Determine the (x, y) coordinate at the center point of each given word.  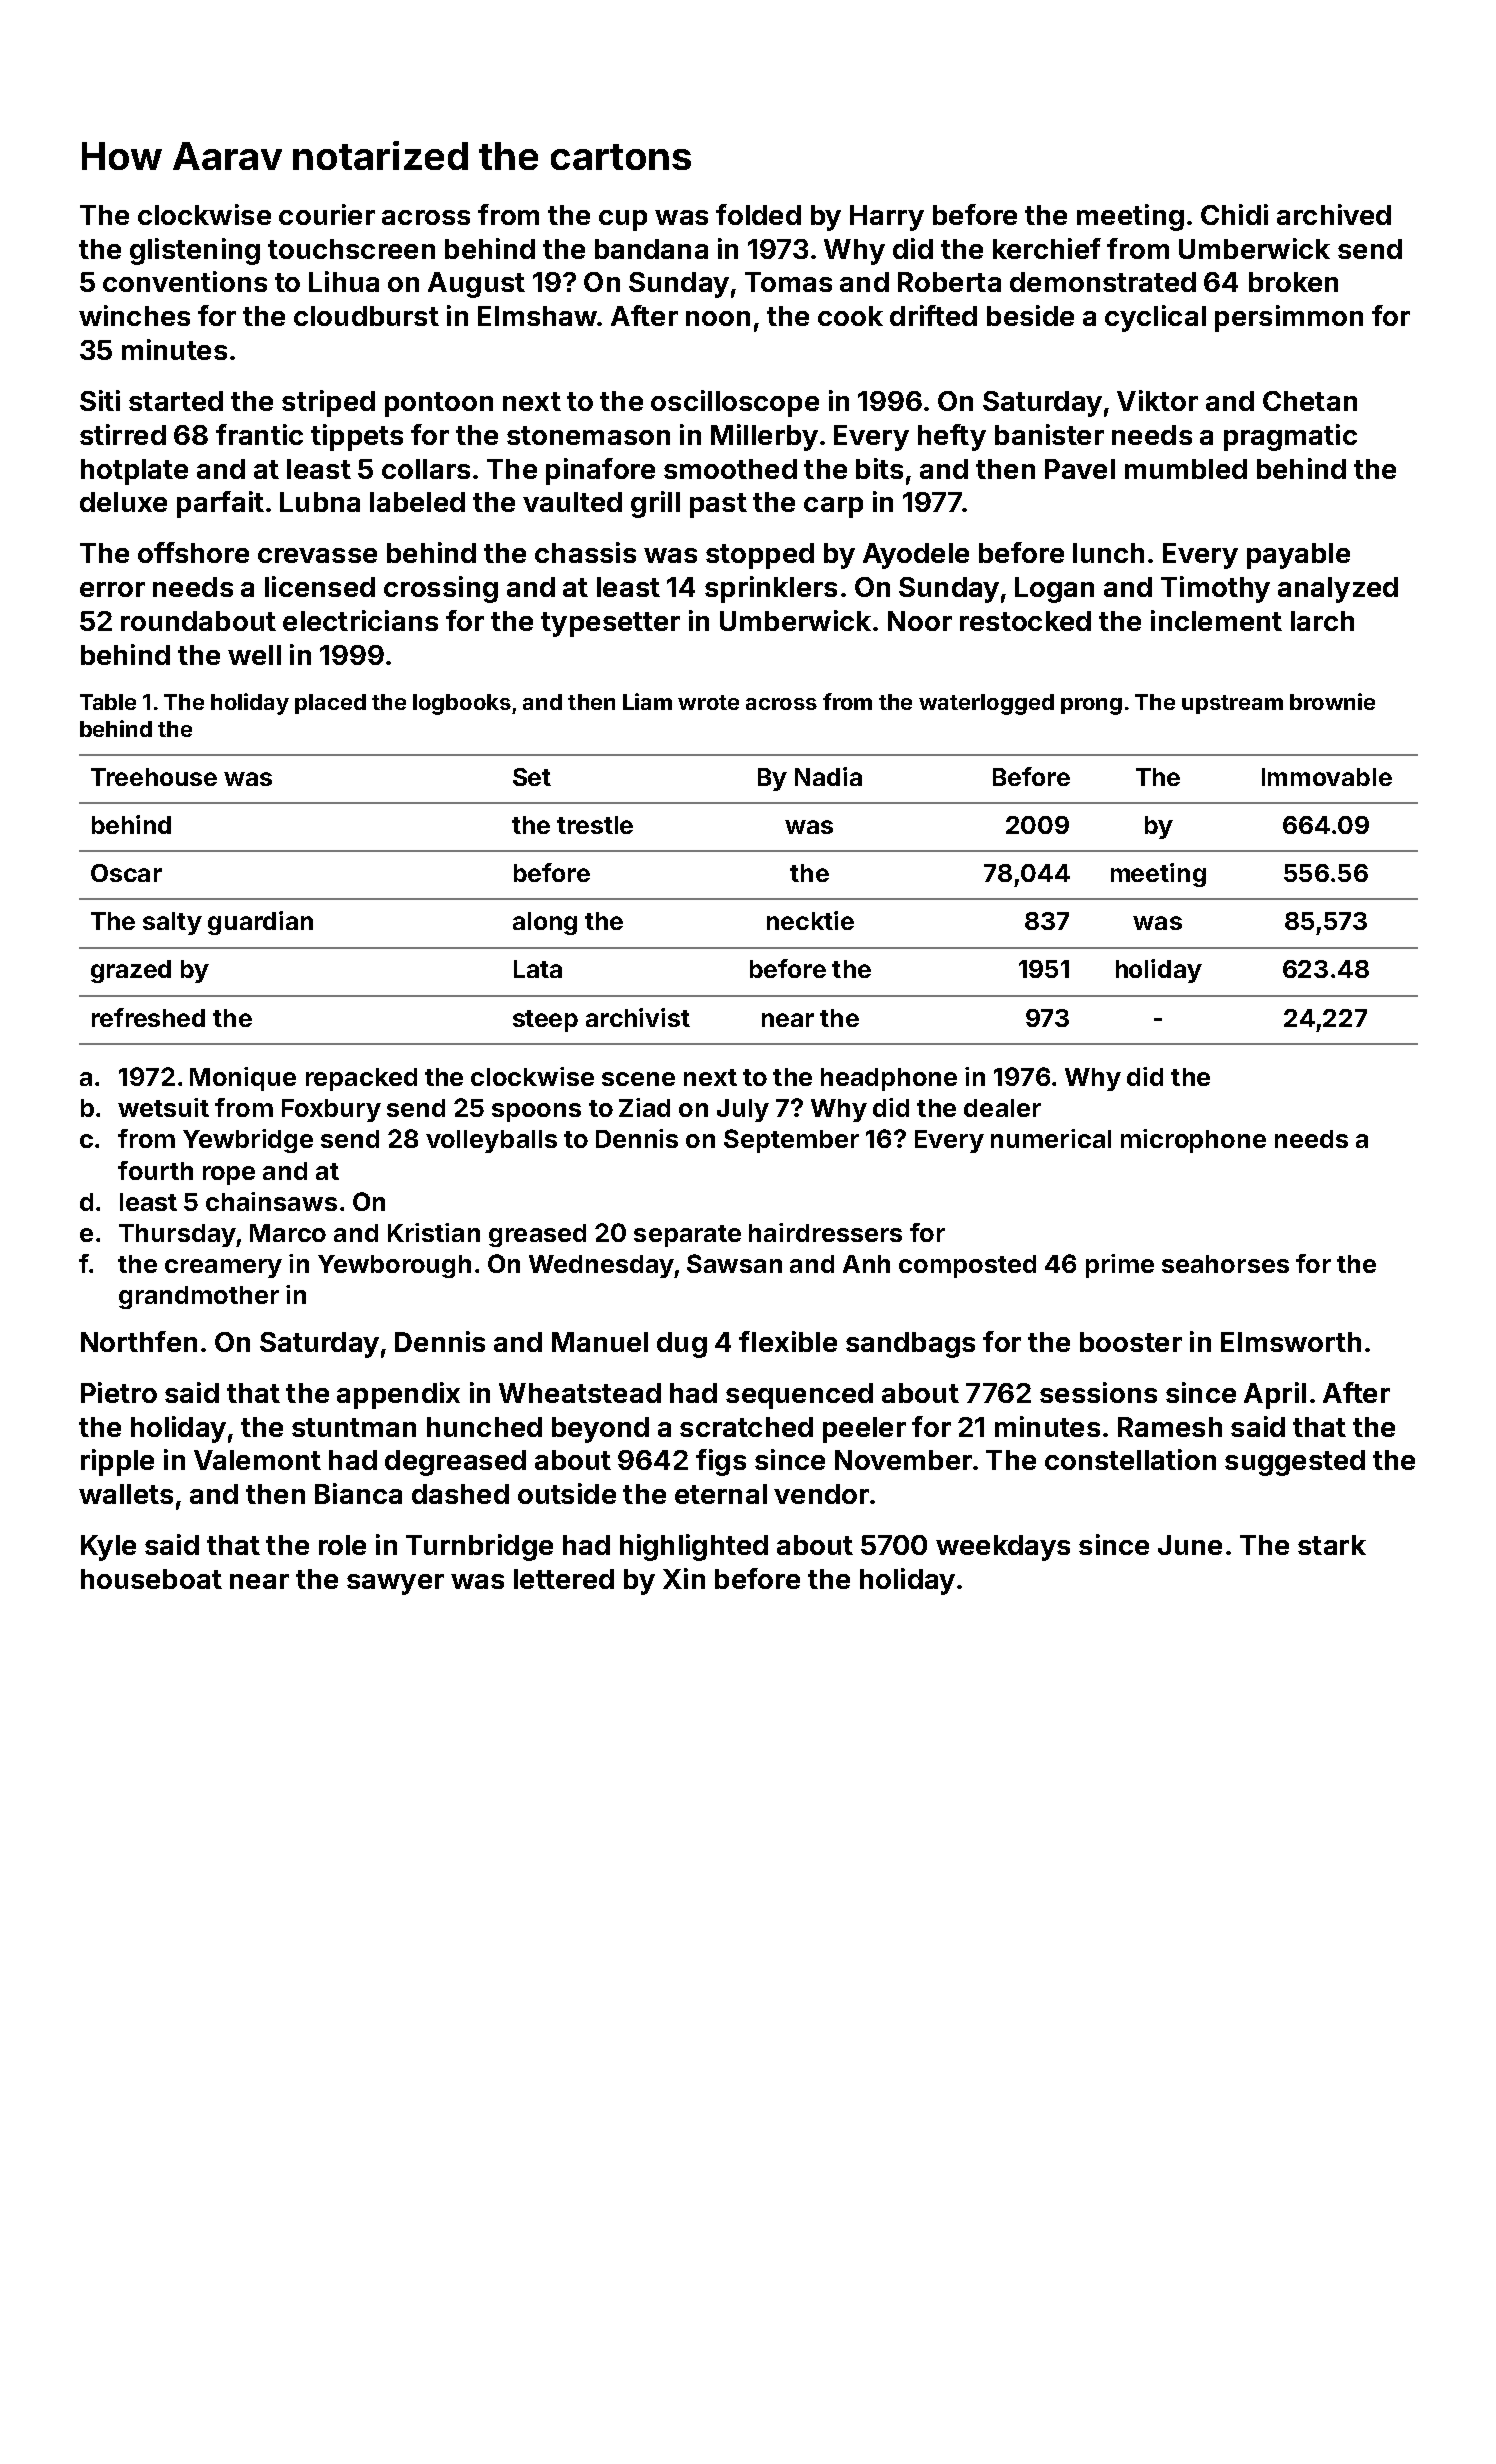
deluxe (123, 502)
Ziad (644, 1107)
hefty (952, 437)
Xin (684, 1578)
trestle (595, 825)
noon (718, 318)
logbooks (462, 704)
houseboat (151, 1579)
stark (1332, 1545)
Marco (288, 1233)
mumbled (1186, 469)
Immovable (1327, 777)
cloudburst (366, 316)
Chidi (1234, 214)
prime (1120, 1266)
